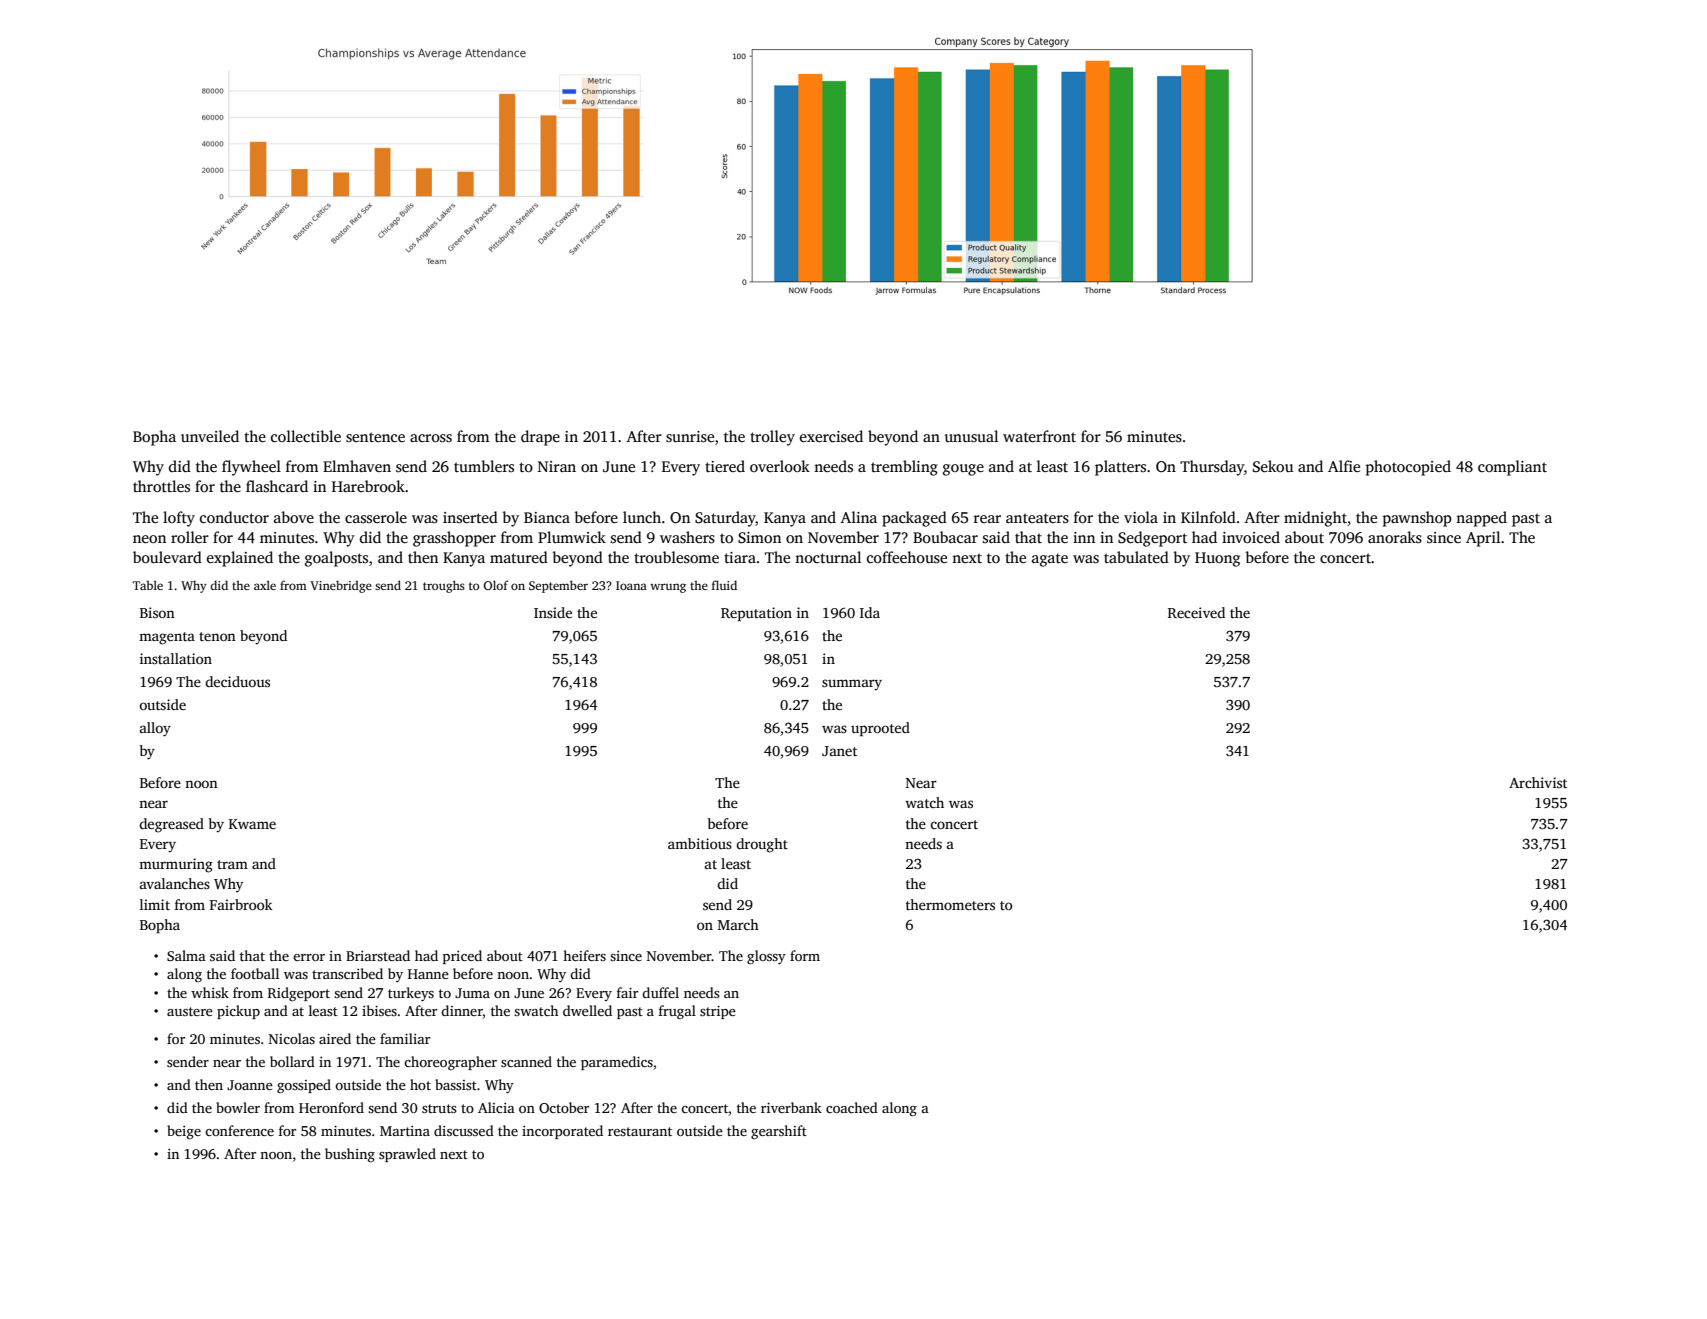 The height and width of the screenshot is (1319, 1707). I want to click on coached, so click(852, 1107).
